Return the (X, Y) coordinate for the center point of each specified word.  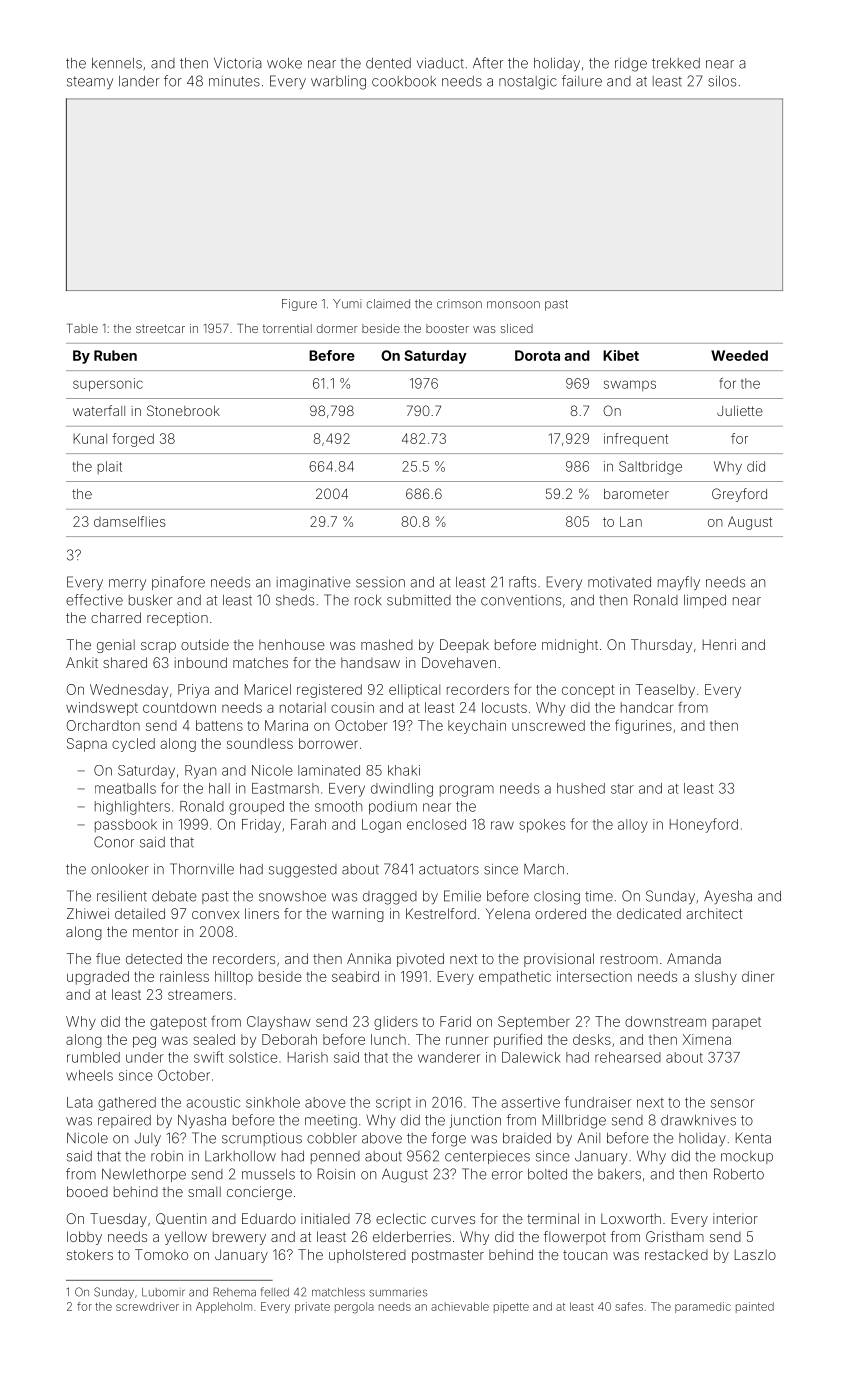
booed (87, 1191)
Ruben (115, 355)
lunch (388, 1039)
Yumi (347, 304)
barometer (636, 494)
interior (735, 1218)
